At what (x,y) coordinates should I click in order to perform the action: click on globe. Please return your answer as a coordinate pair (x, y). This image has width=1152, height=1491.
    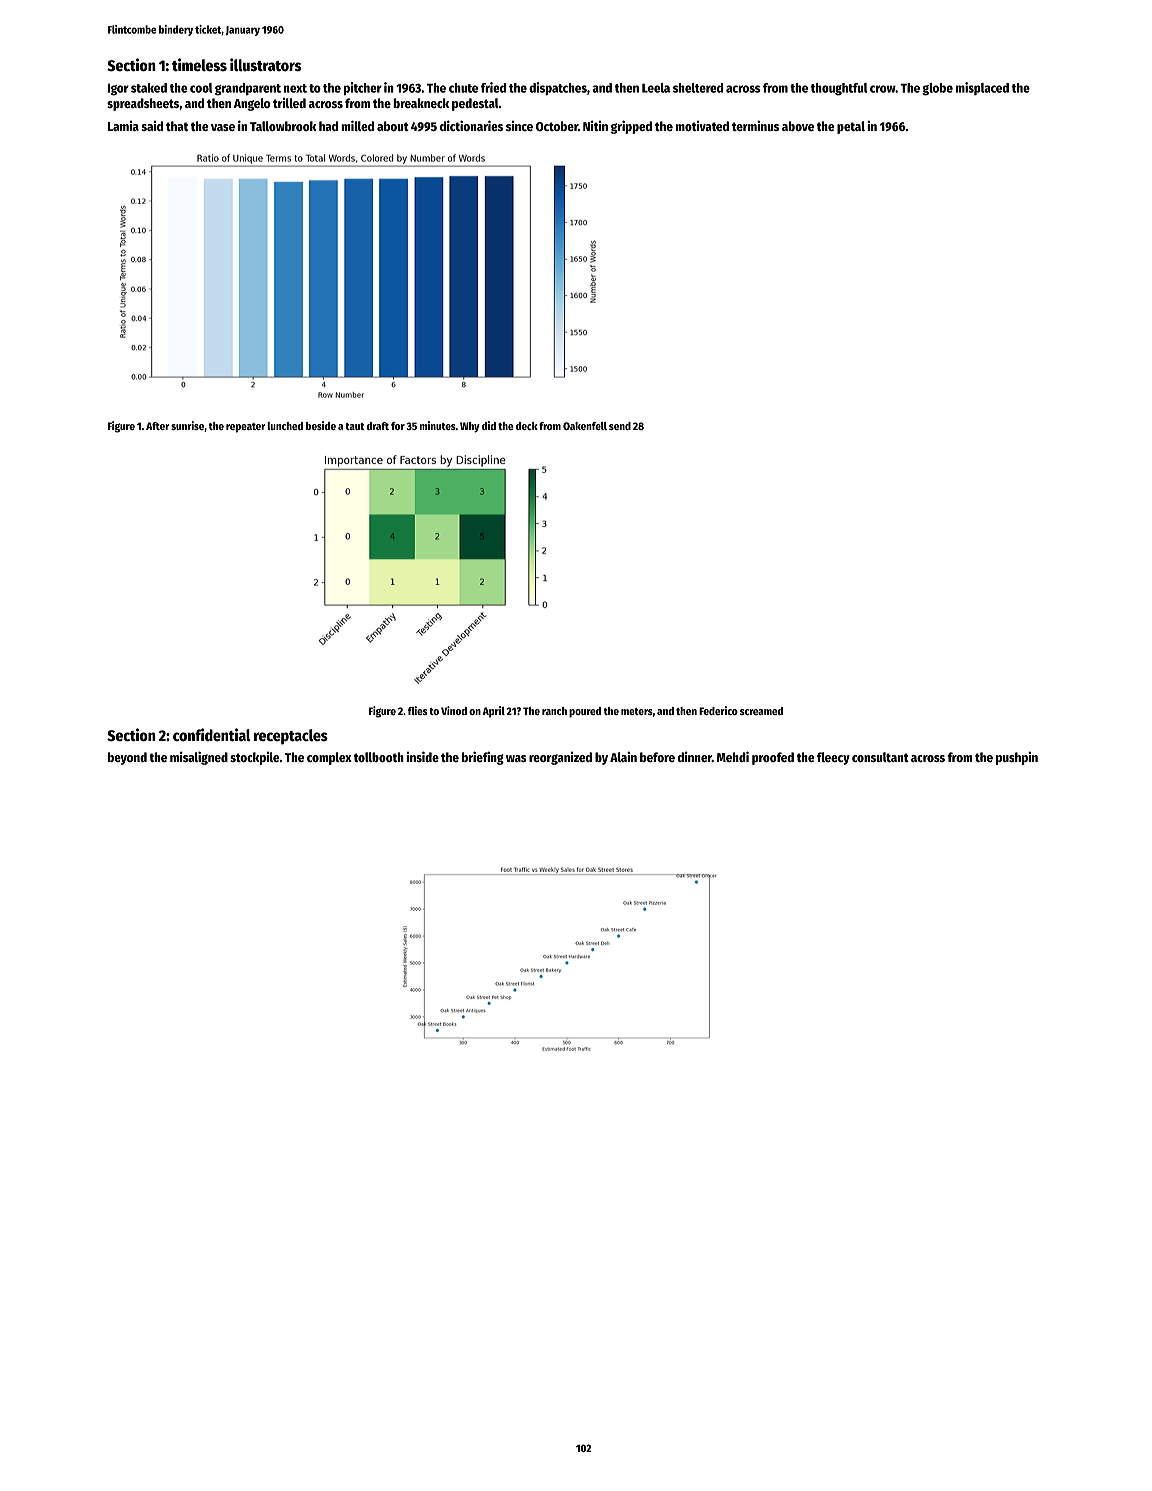
    Looking at the image, I should click on (937, 89).
